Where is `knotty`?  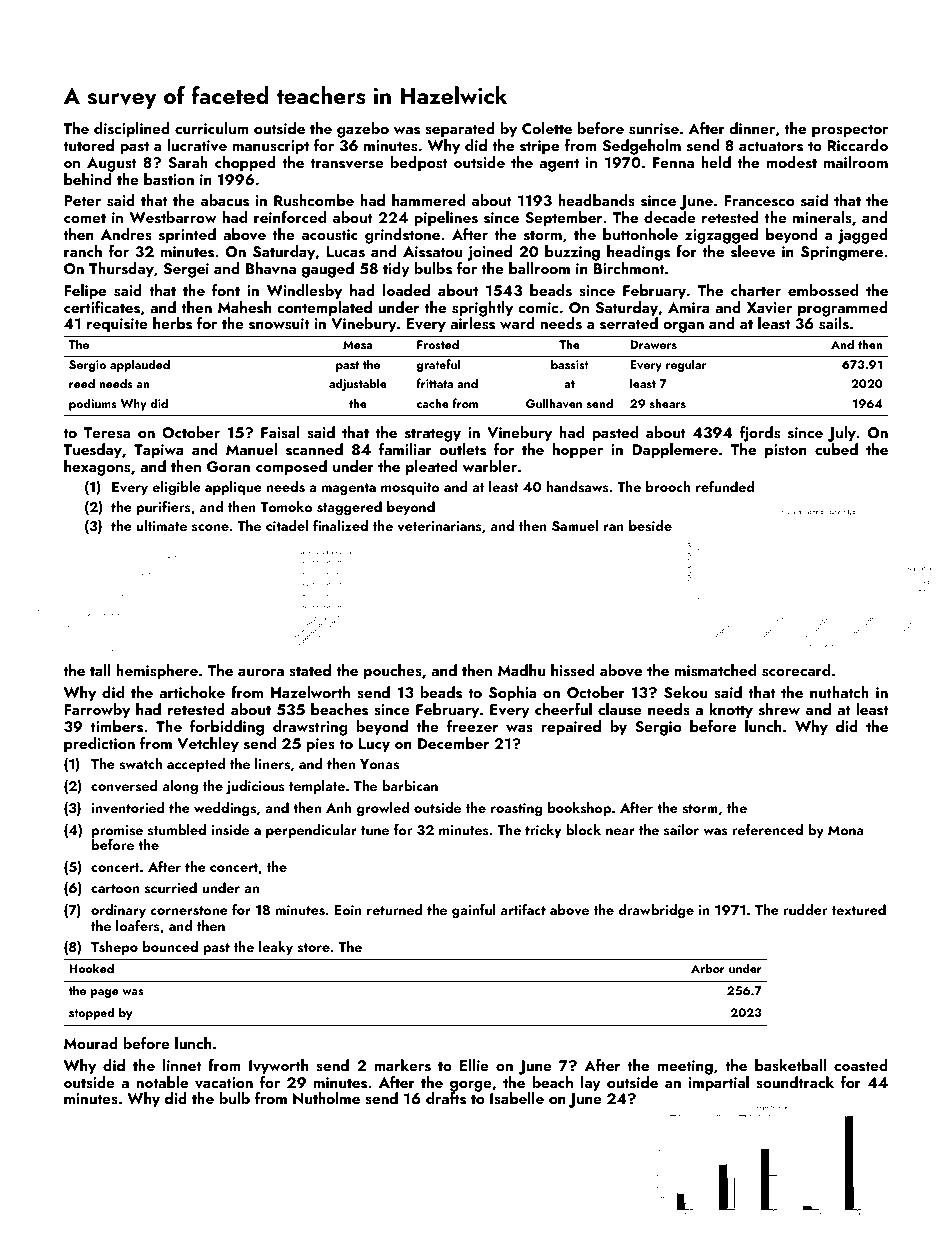
knotty is located at coordinates (731, 711).
